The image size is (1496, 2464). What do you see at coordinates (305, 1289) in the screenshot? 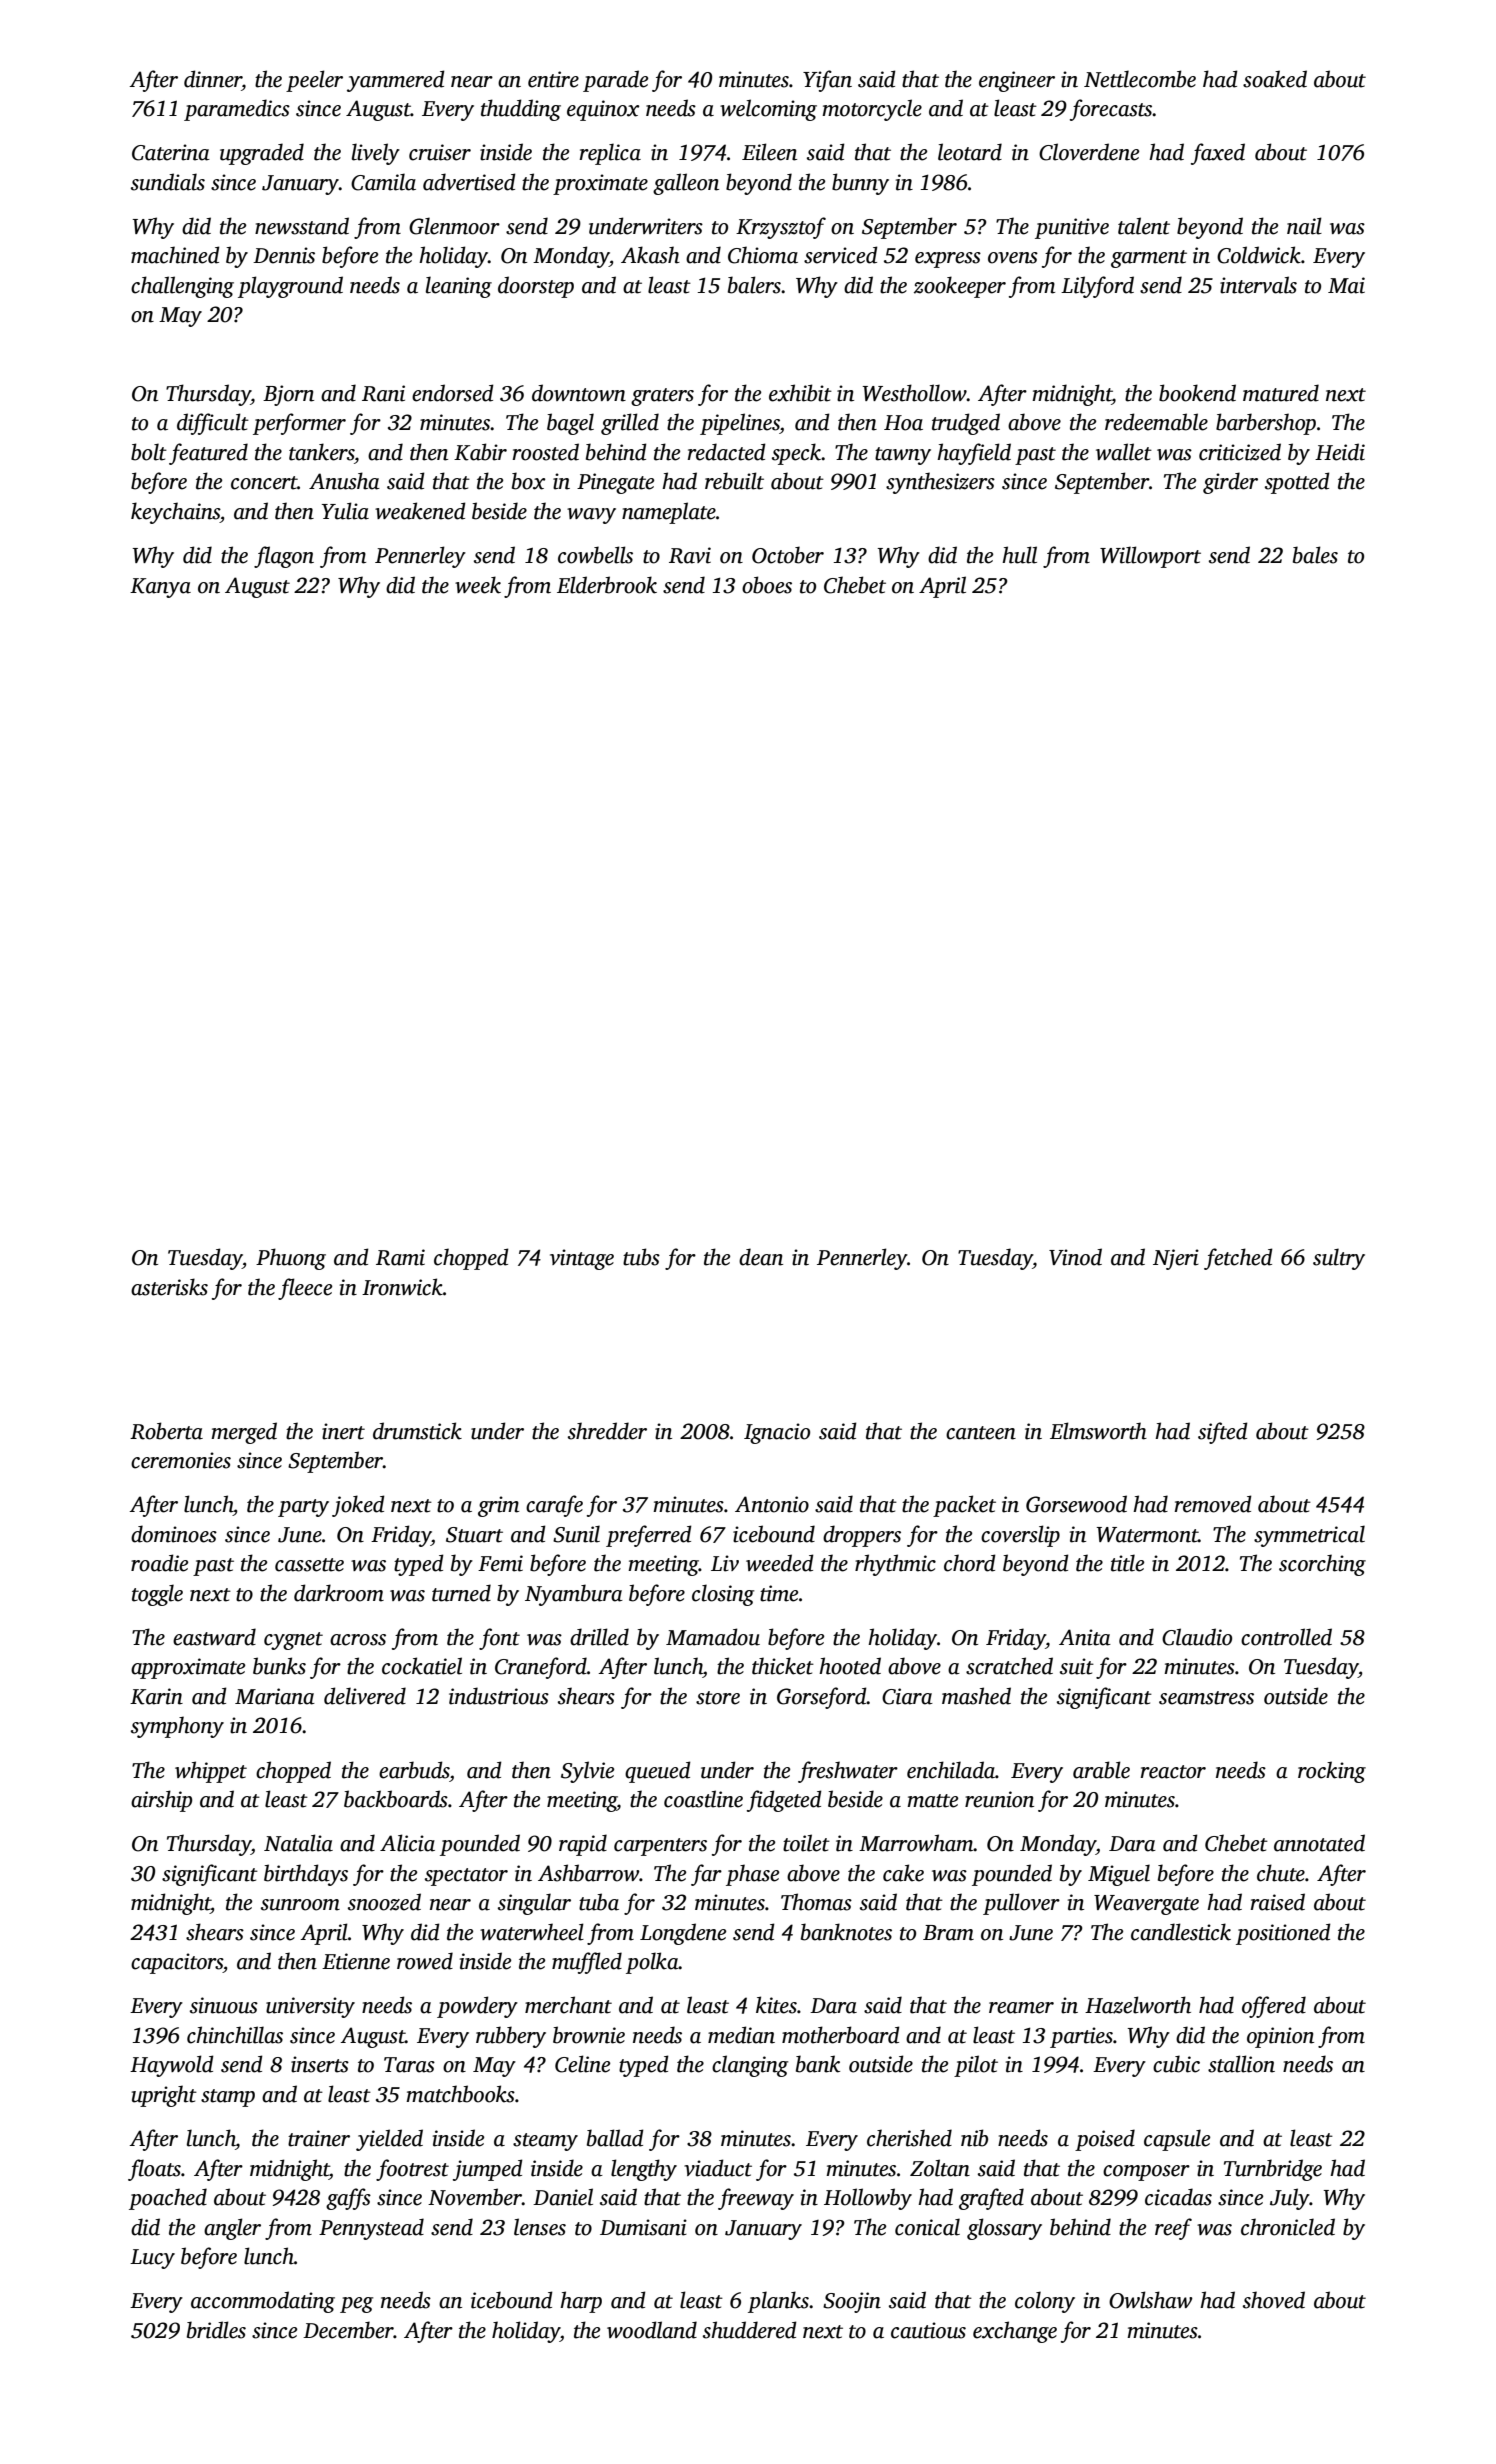
I see `fleece` at bounding box center [305, 1289].
